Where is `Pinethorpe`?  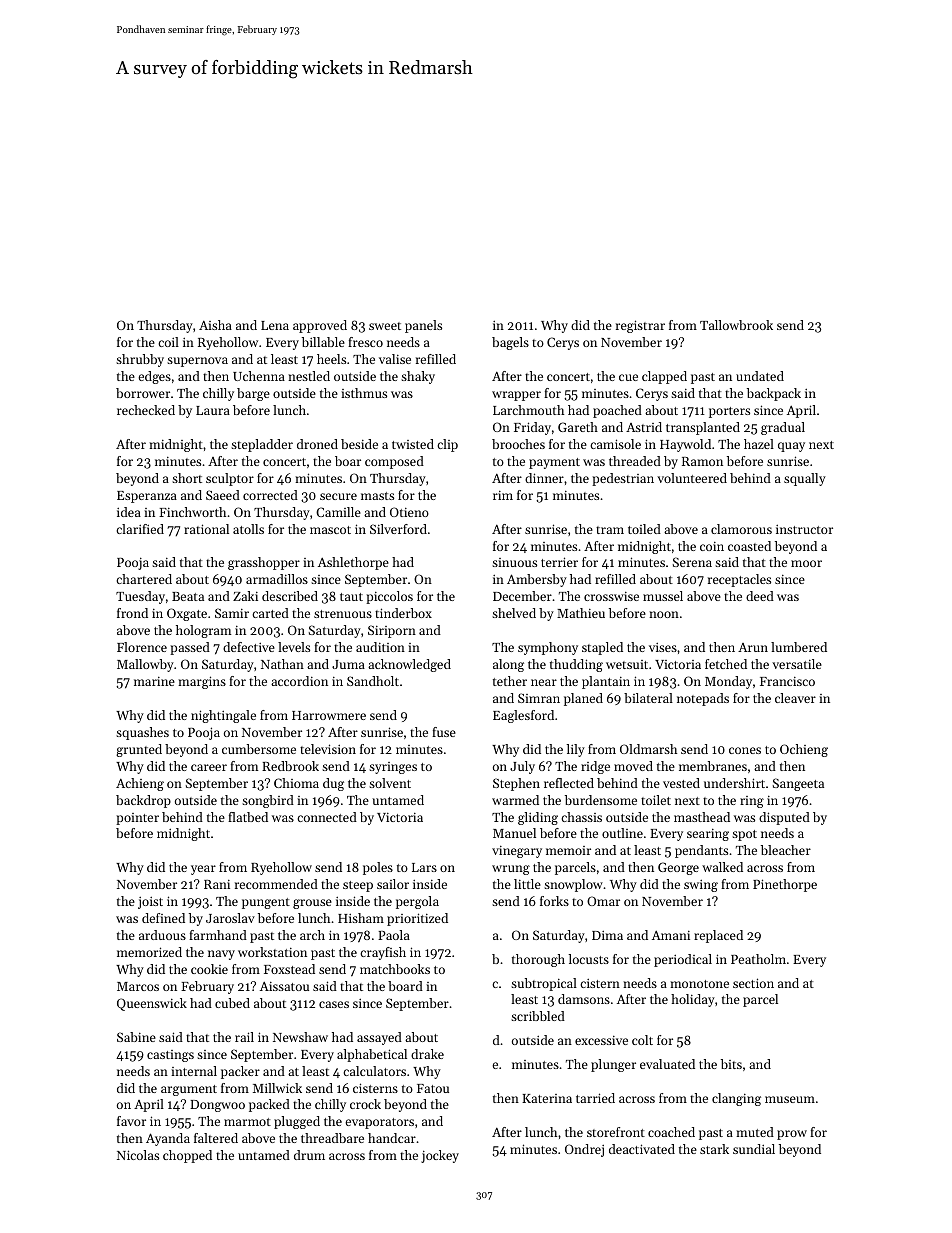 Pinethorpe is located at coordinates (785, 885).
